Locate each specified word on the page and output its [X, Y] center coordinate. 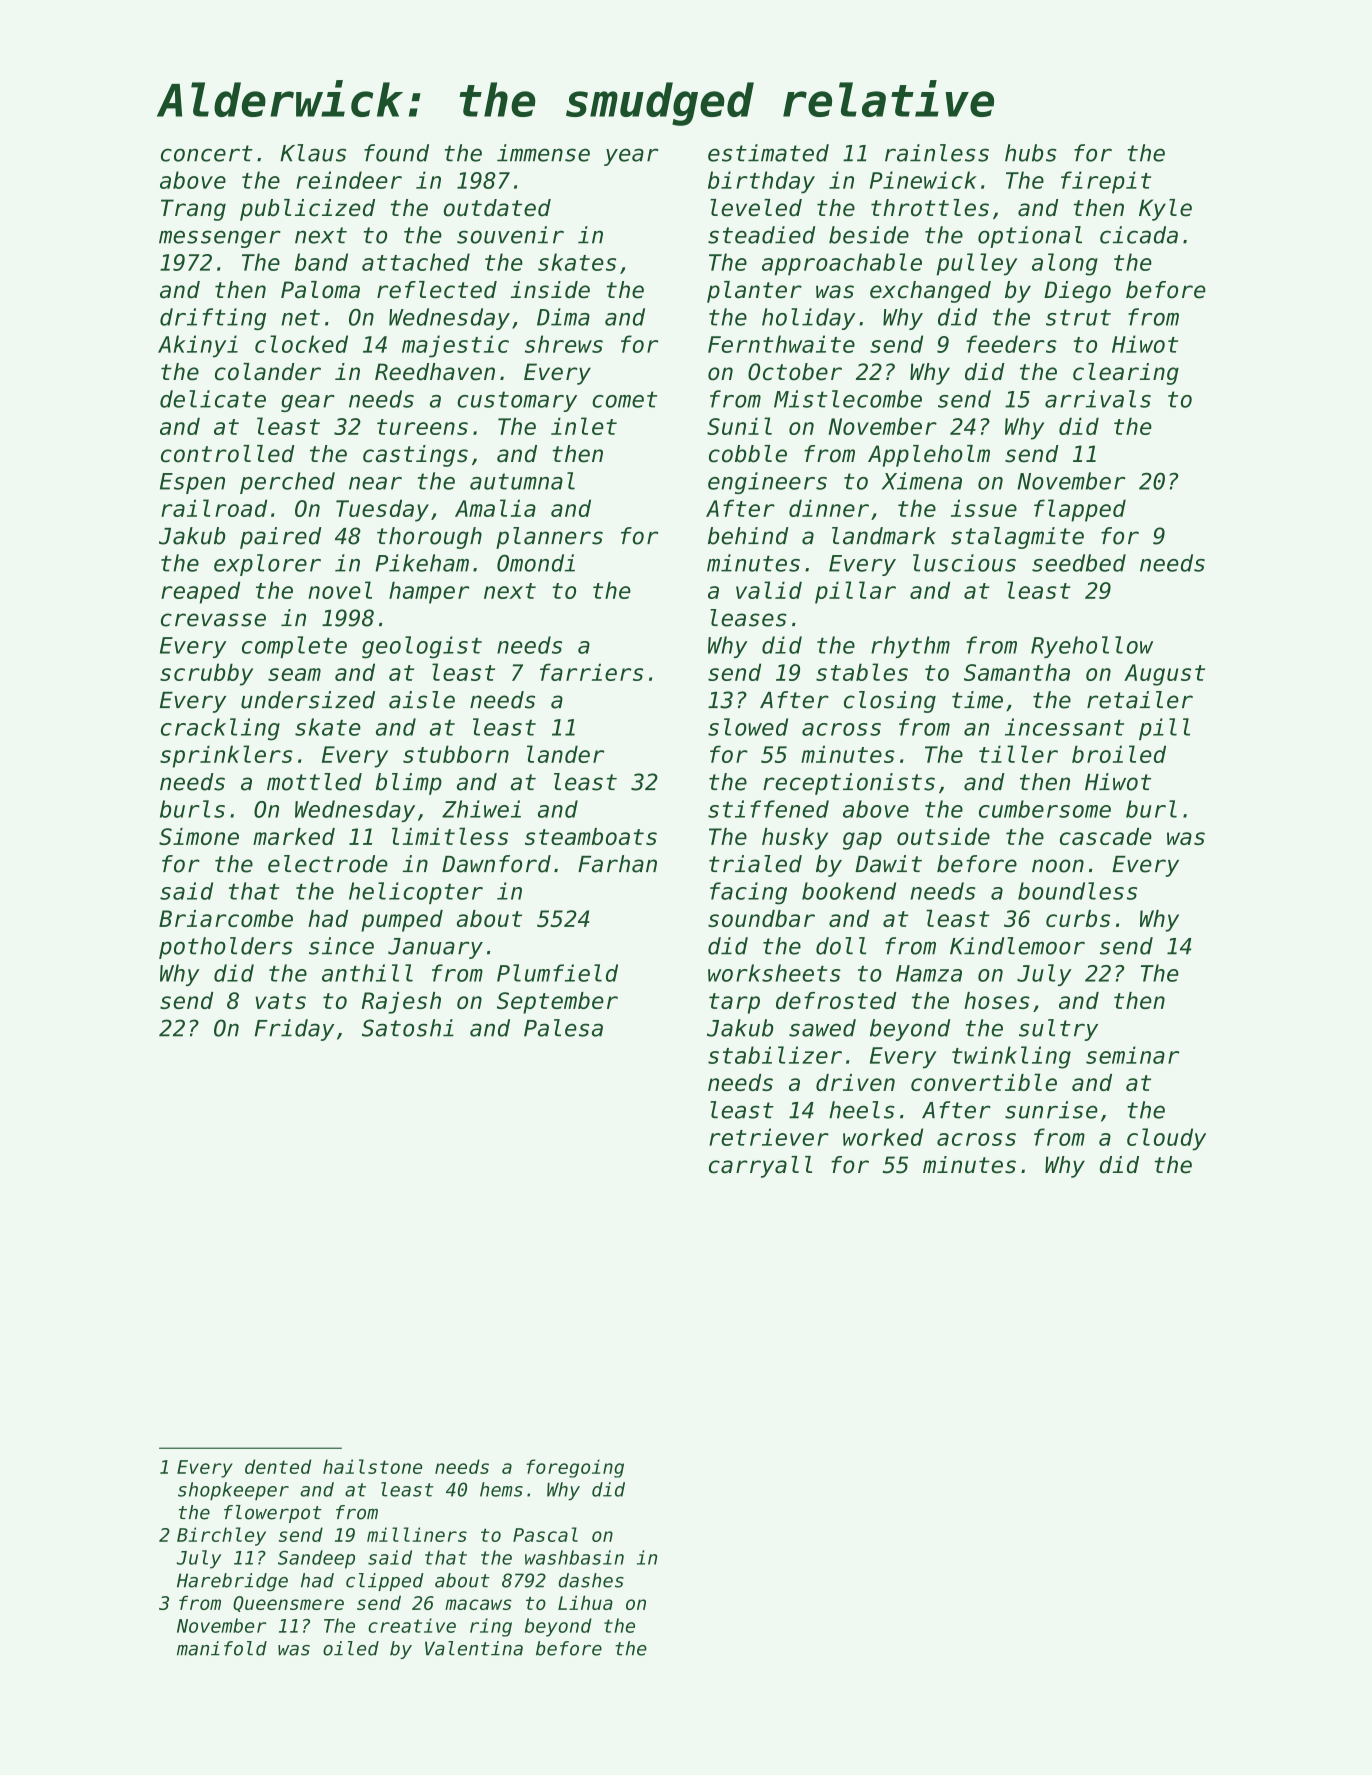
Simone [199, 836]
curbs [1078, 918]
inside [550, 290]
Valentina [474, 1648]
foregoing [575, 1468]
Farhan [617, 864]
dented [278, 1466]
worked [883, 1137]
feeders [1011, 344]
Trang [193, 210]
